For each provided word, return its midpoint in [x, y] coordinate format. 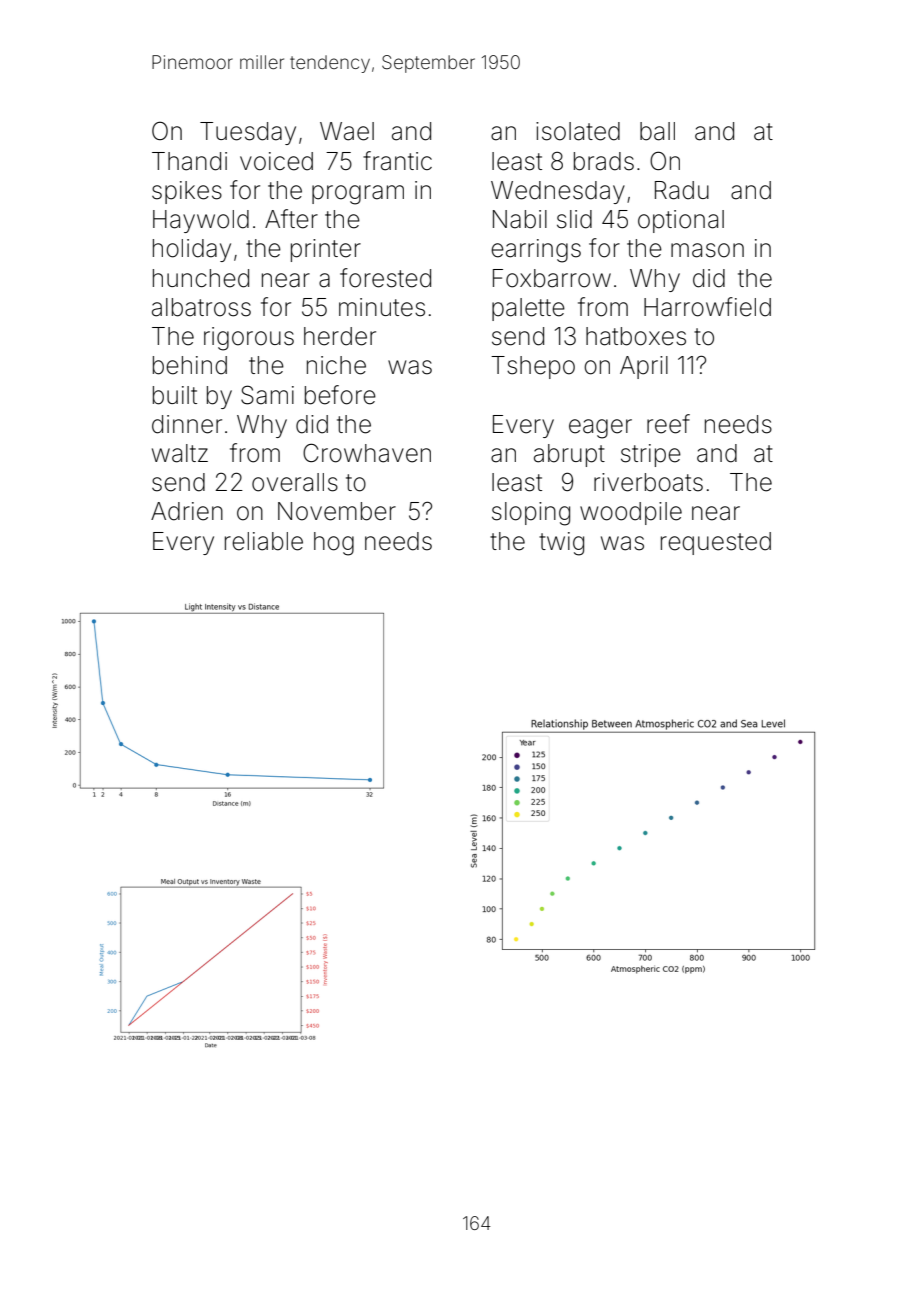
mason [707, 250]
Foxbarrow [552, 278]
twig [561, 544]
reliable [264, 541]
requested [716, 543]
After [291, 219]
